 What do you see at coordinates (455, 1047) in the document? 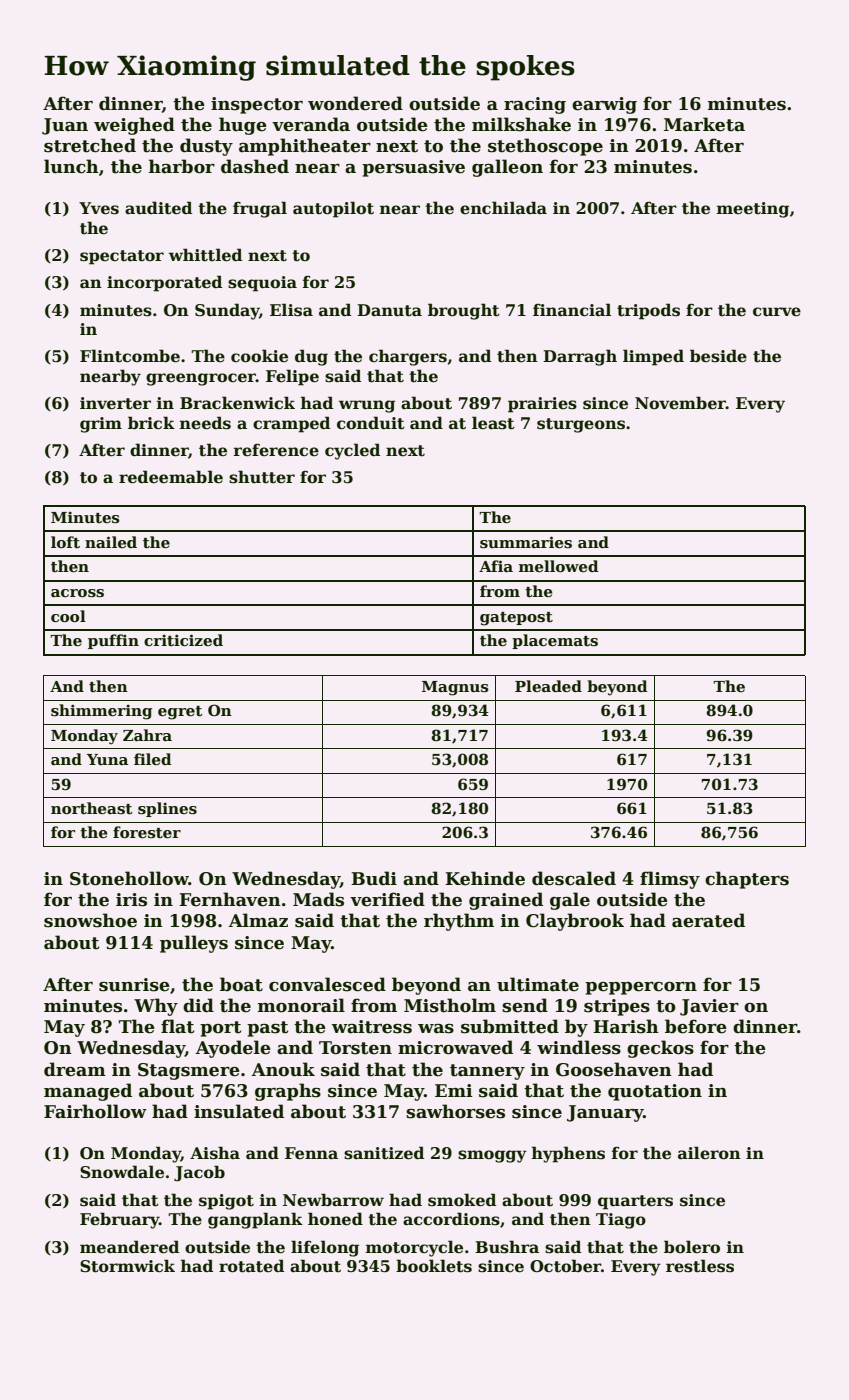
I see `microwaved` at bounding box center [455, 1047].
